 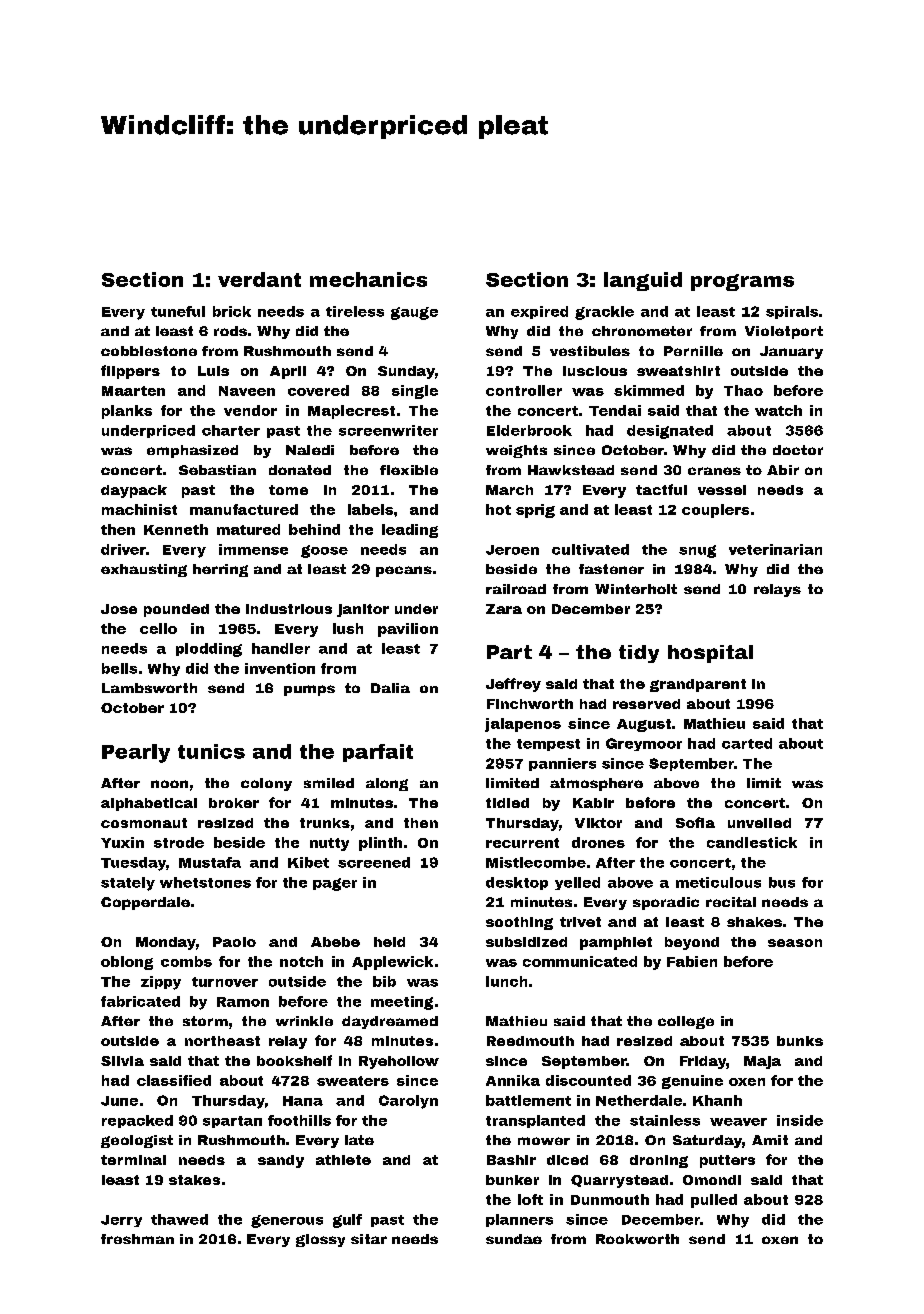 What do you see at coordinates (524, 390) in the screenshot?
I see `controller` at bounding box center [524, 390].
